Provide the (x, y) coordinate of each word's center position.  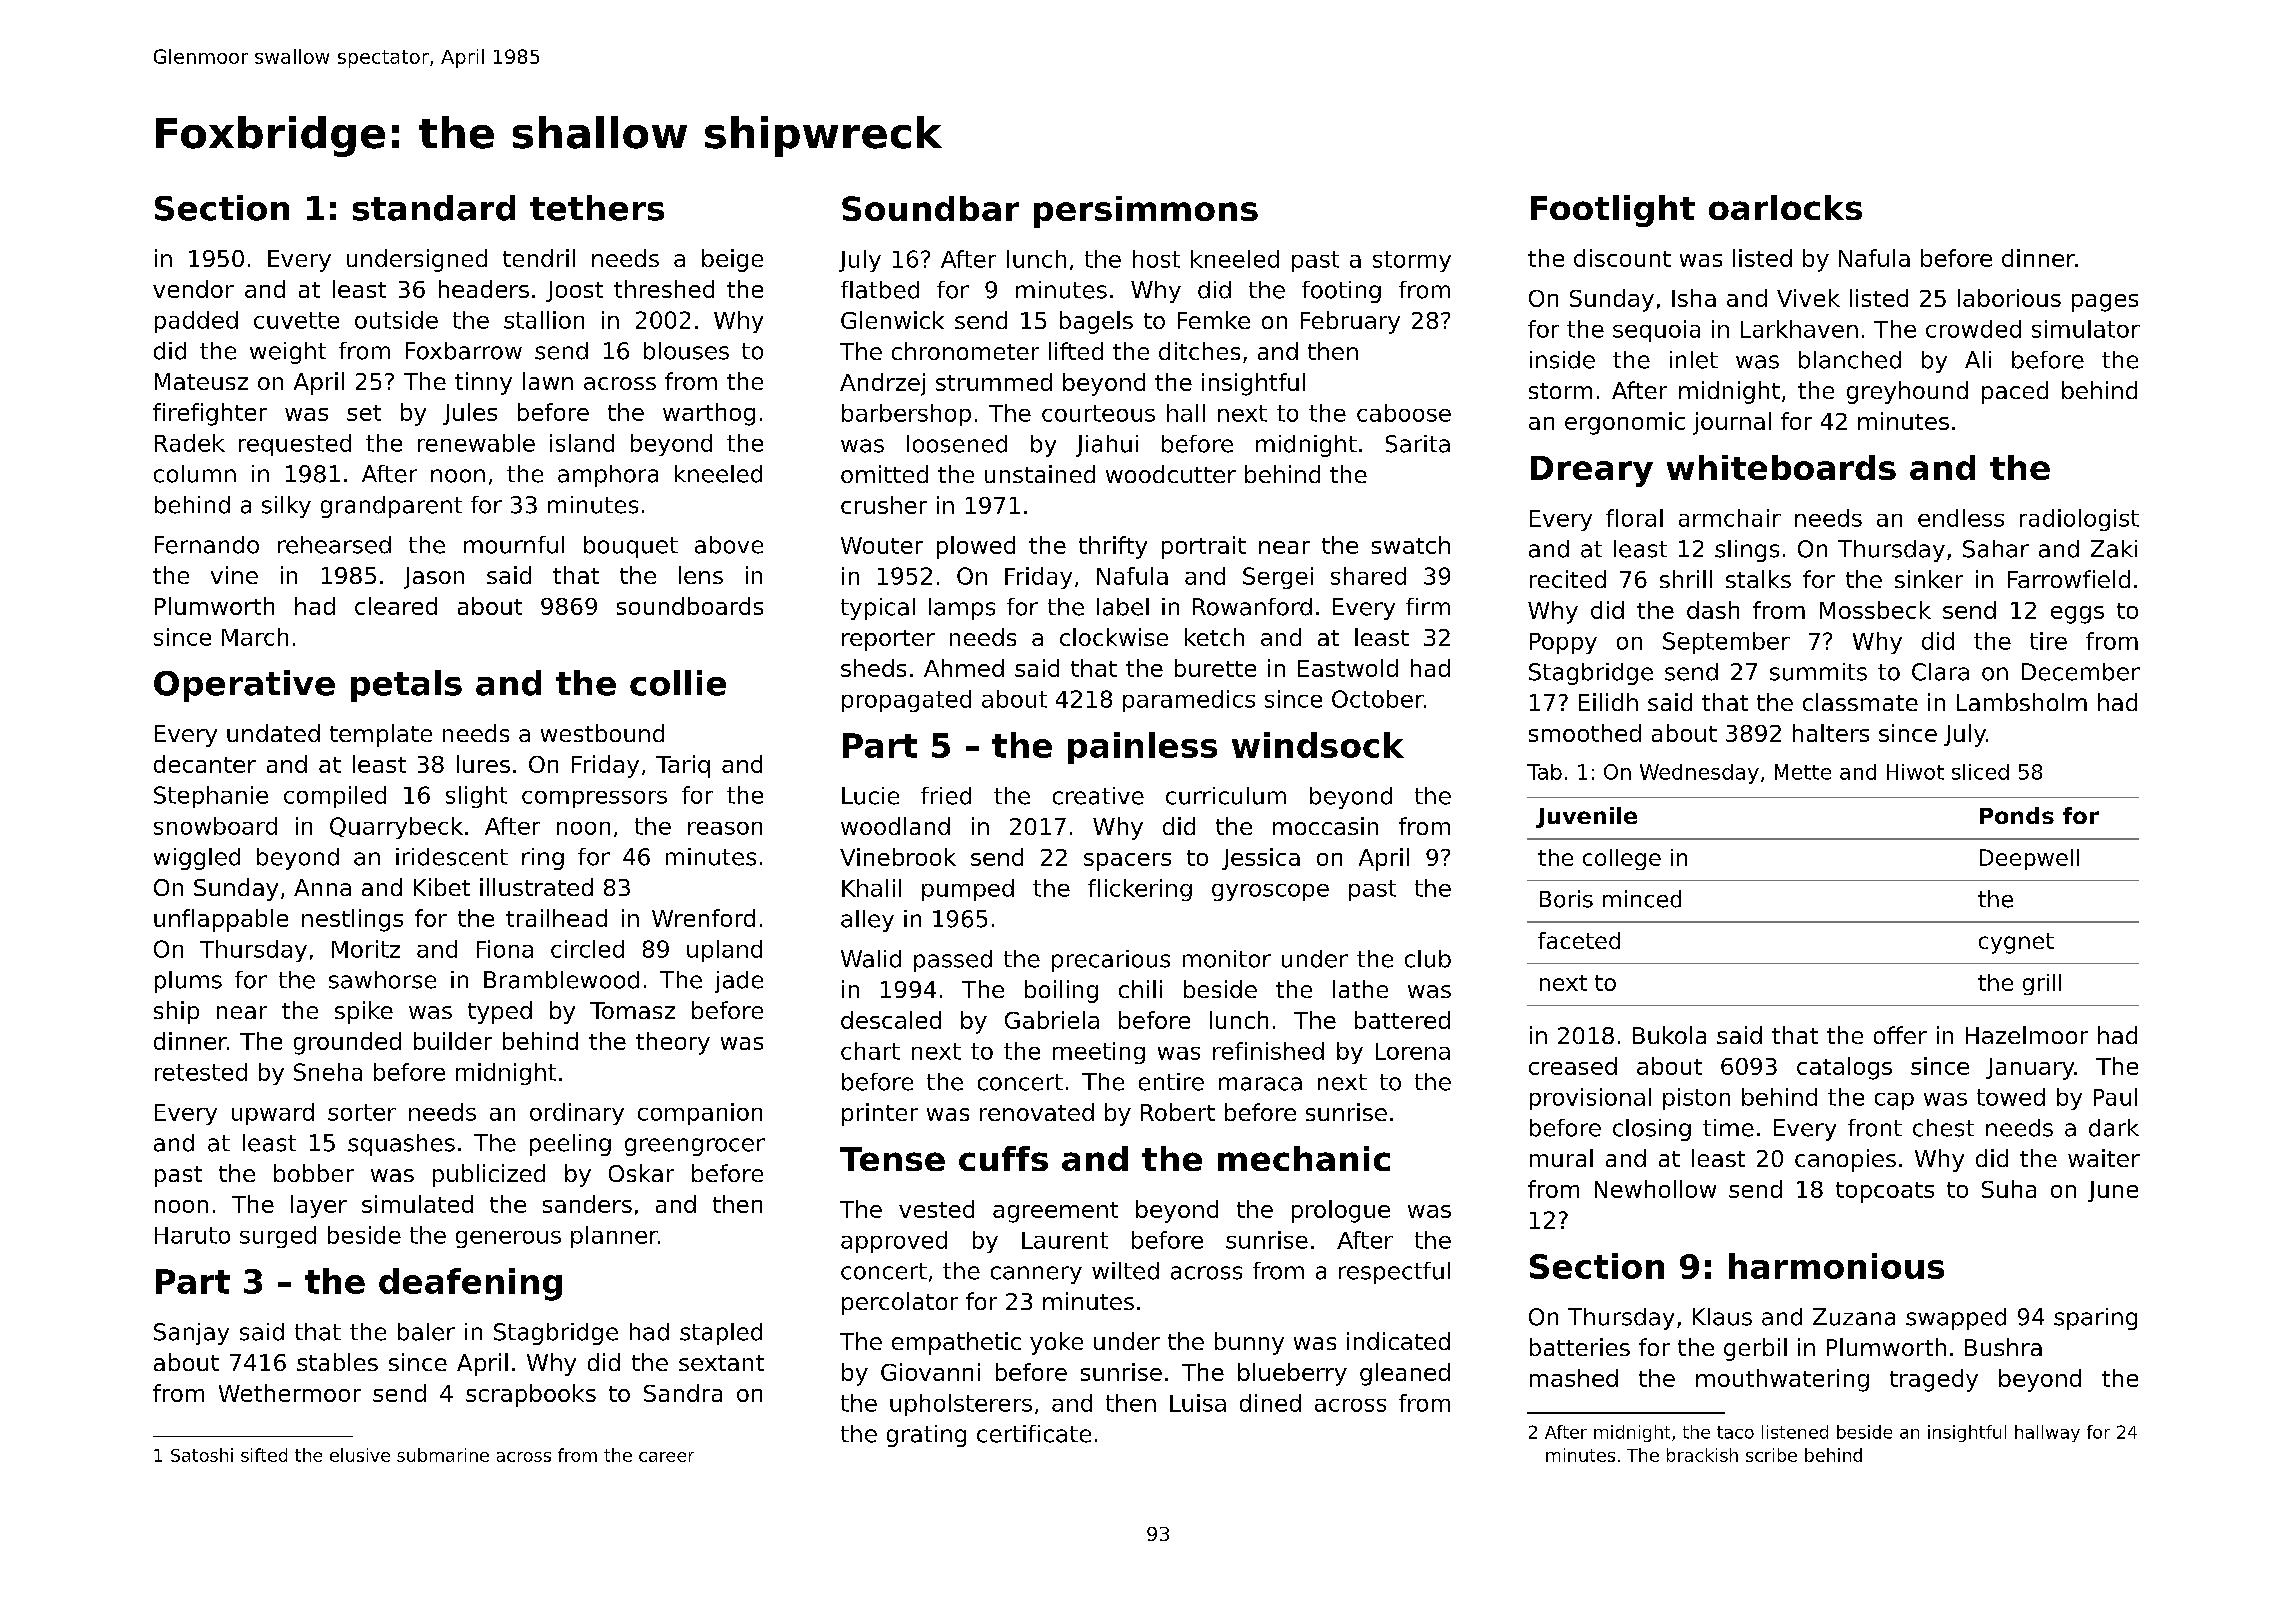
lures (483, 764)
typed (500, 1012)
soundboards (690, 606)
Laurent (1065, 1240)
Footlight (1613, 211)
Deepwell (2029, 859)
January (2030, 1069)
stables (337, 1362)
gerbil (1755, 1349)
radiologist (2079, 520)
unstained (1040, 474)
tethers (597, 208)
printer (880, 1114)
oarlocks (1785, 207)
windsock (1318, 745)
